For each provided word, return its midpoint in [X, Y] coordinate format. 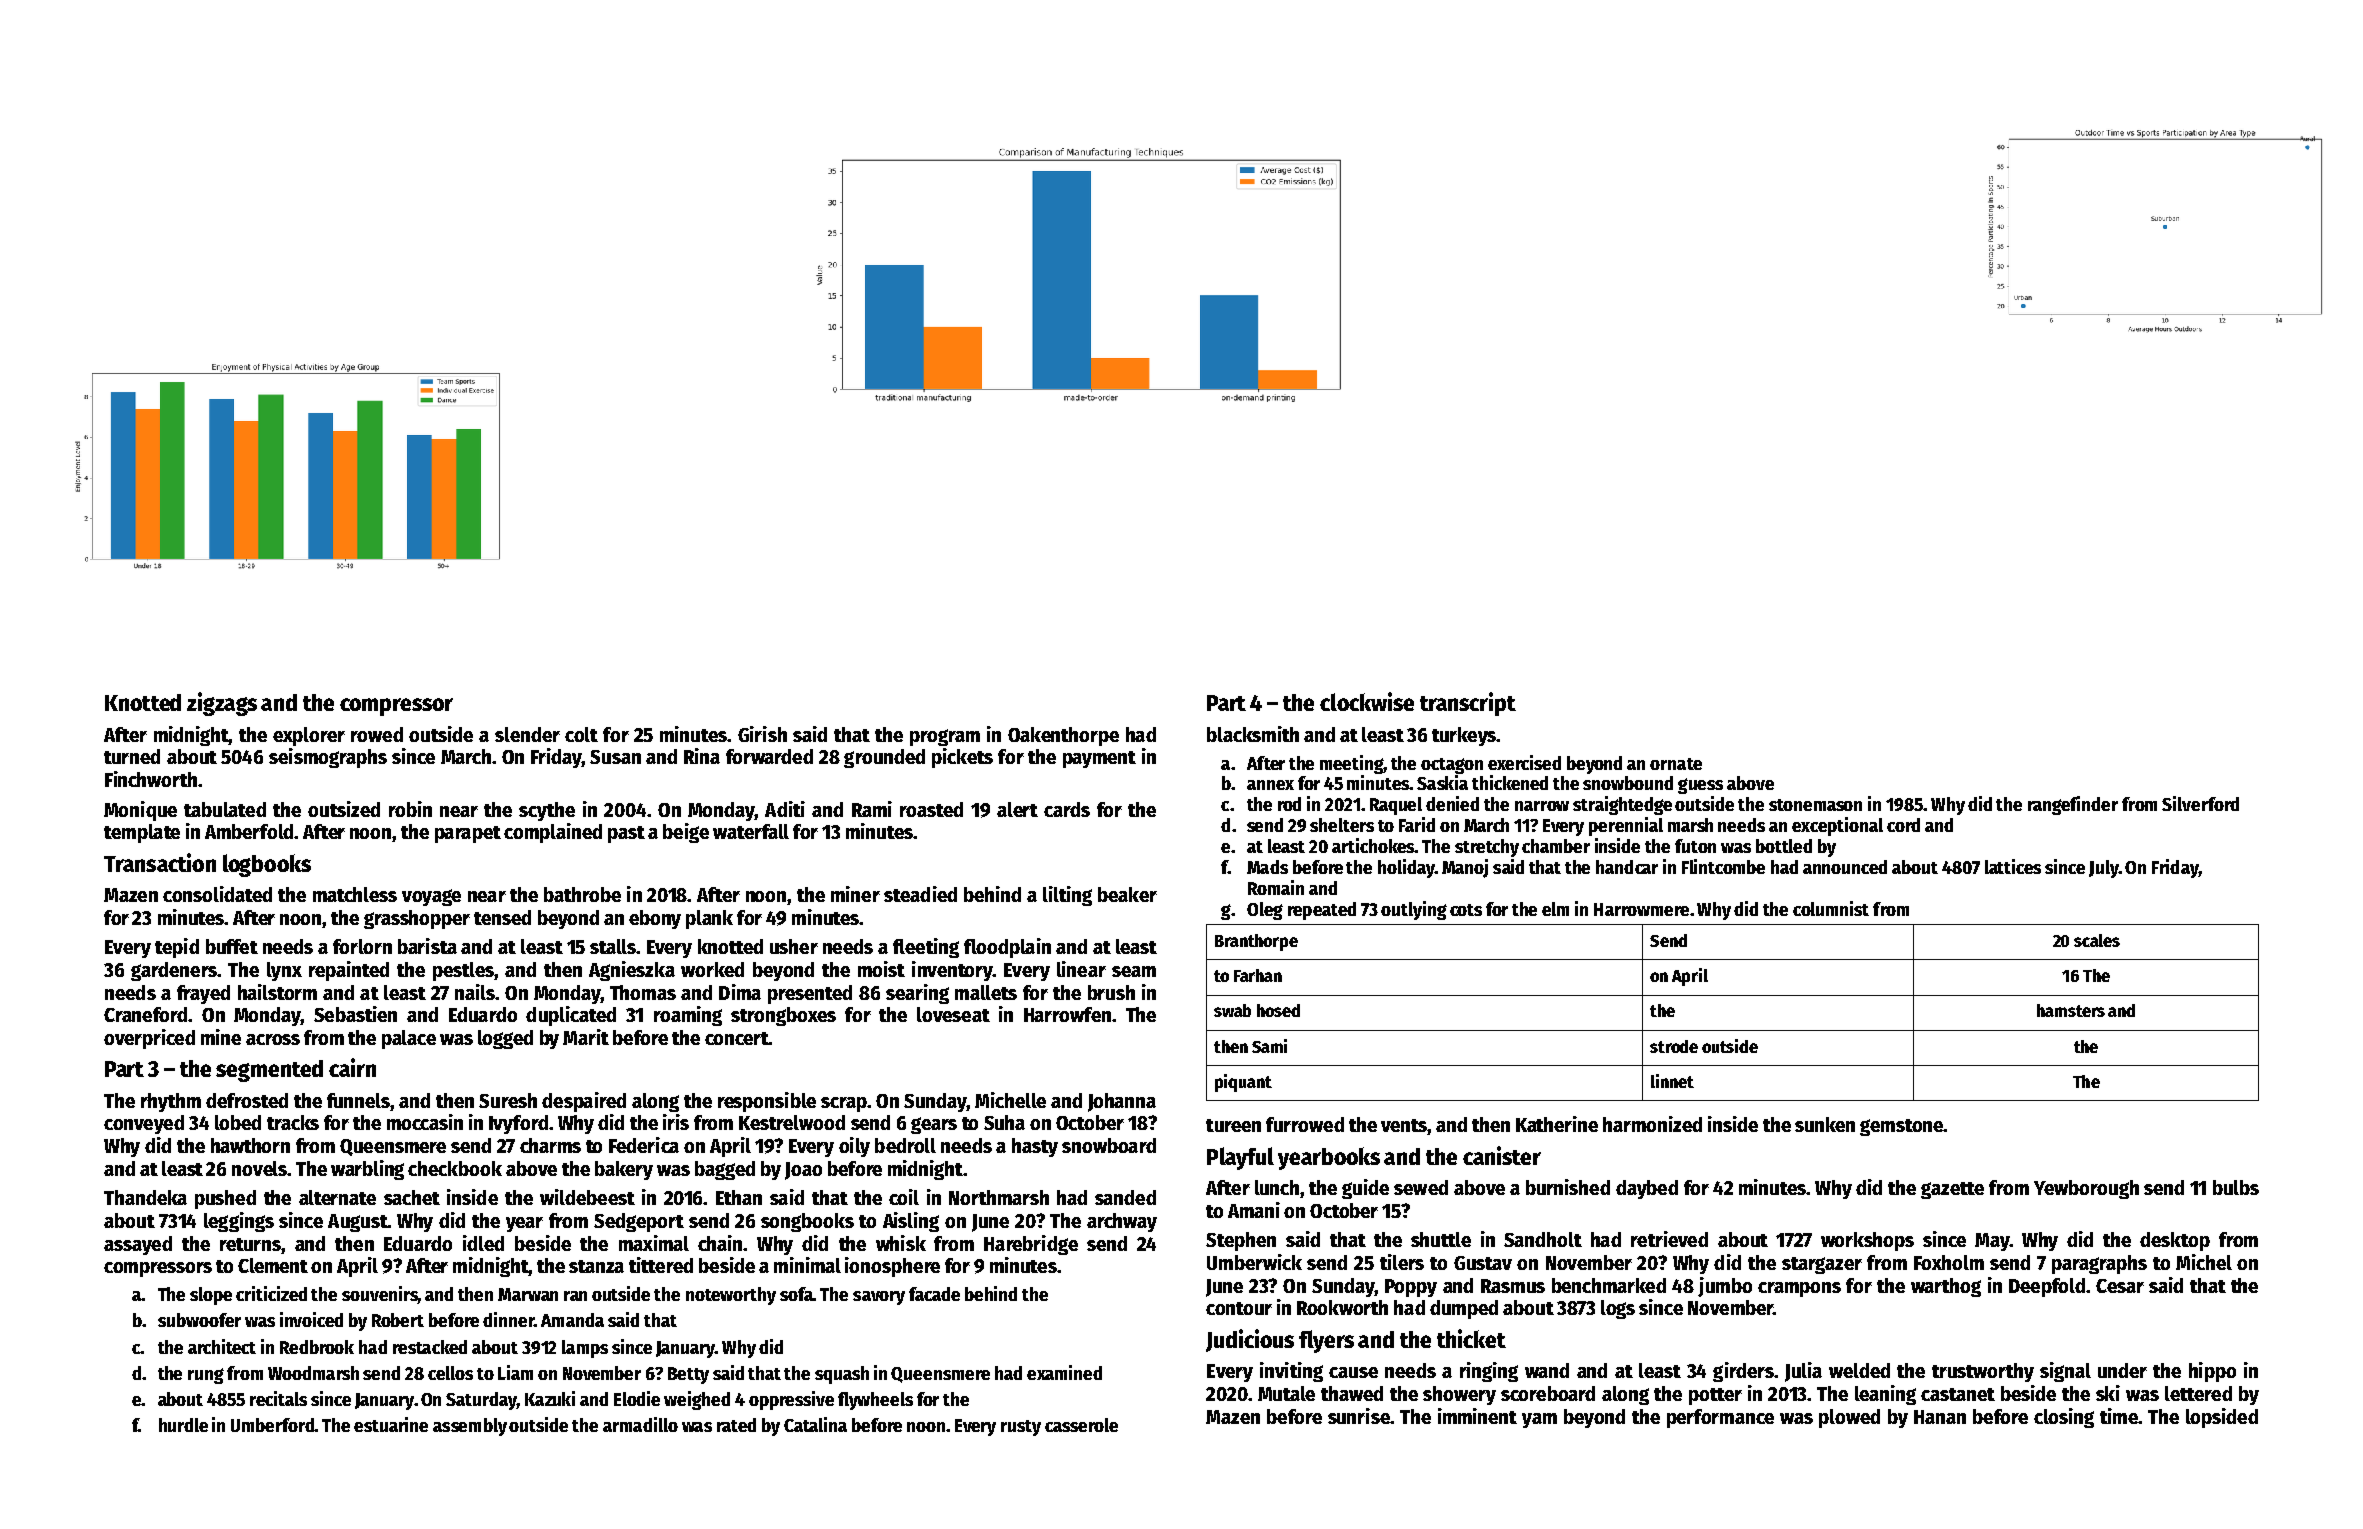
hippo [2212, 1372]
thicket [1471, 1338]
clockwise [1367, 701]
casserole [1081, 1425]
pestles [463, 971]
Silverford [2200, 803]
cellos [450, 1373]
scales [2097, 940]
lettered [2198, 1393]
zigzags [222, 704]
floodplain [1007, 948]
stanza [596, 1266]
